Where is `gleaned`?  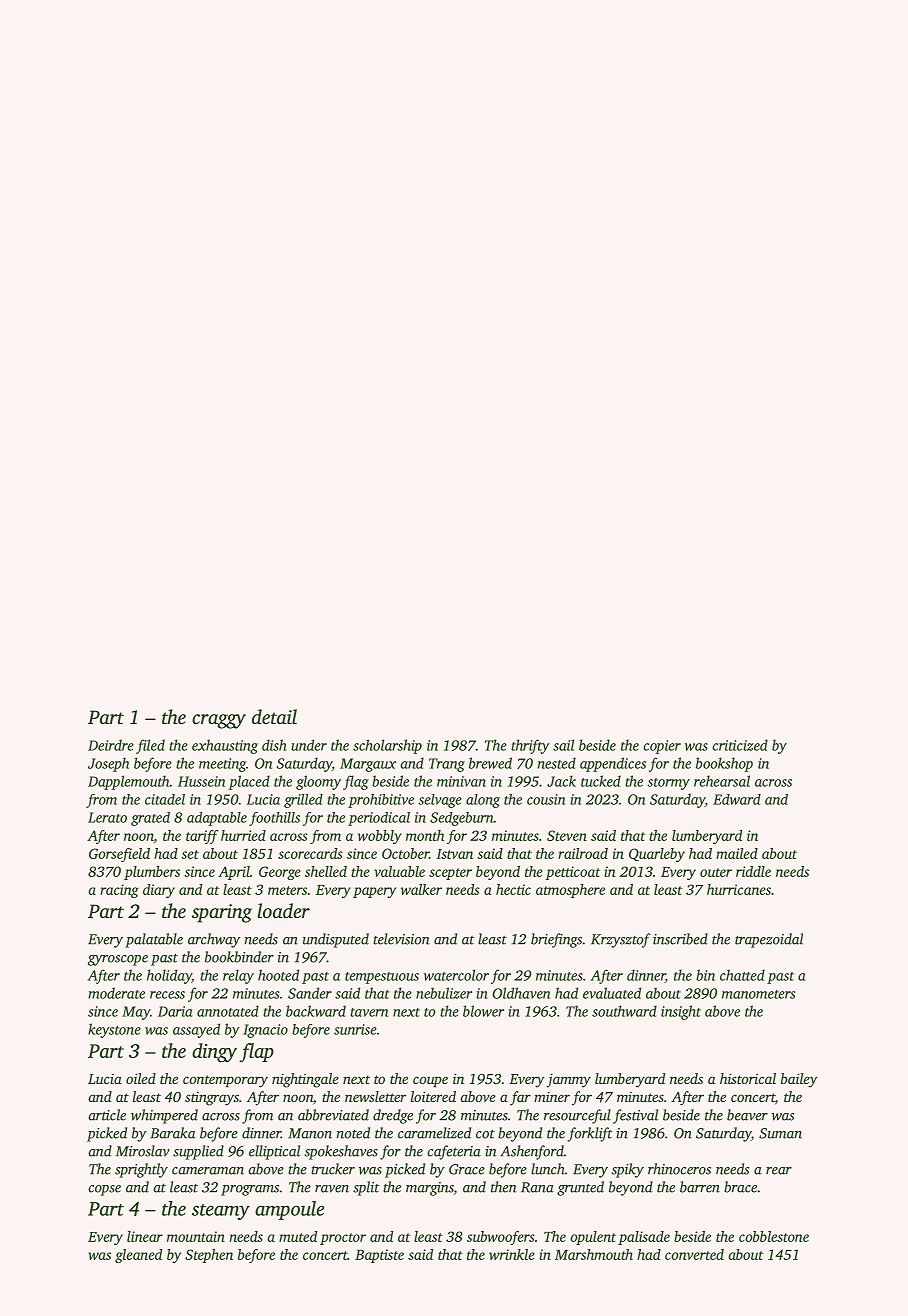
gleaned is located at coordinates (138, 1256).
